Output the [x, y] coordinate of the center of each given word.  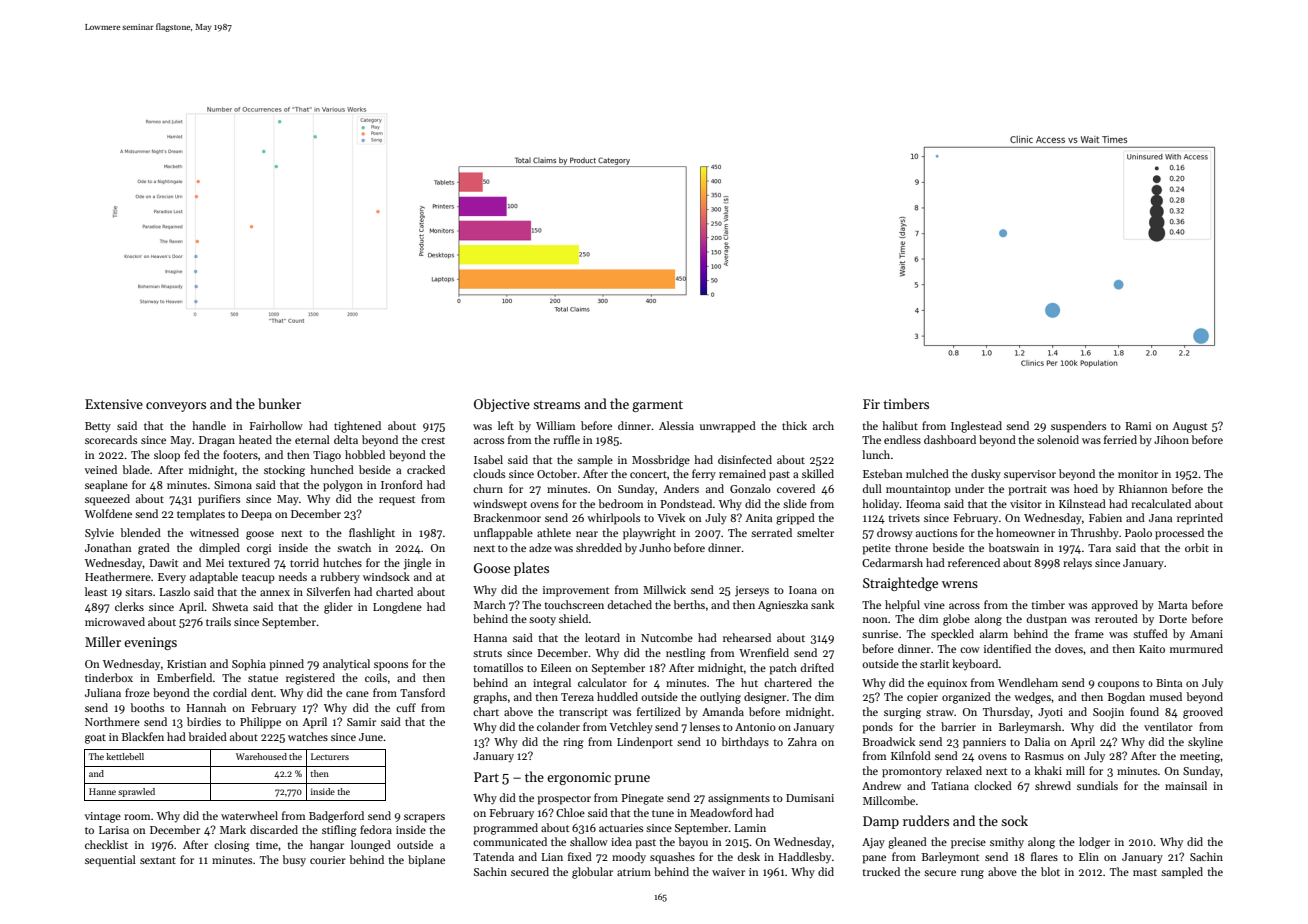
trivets [904, 518]
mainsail [1186, 785]
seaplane [106, 486]
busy [294, 861]
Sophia [249, 665]
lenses [705, 726]
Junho [655, 547]
